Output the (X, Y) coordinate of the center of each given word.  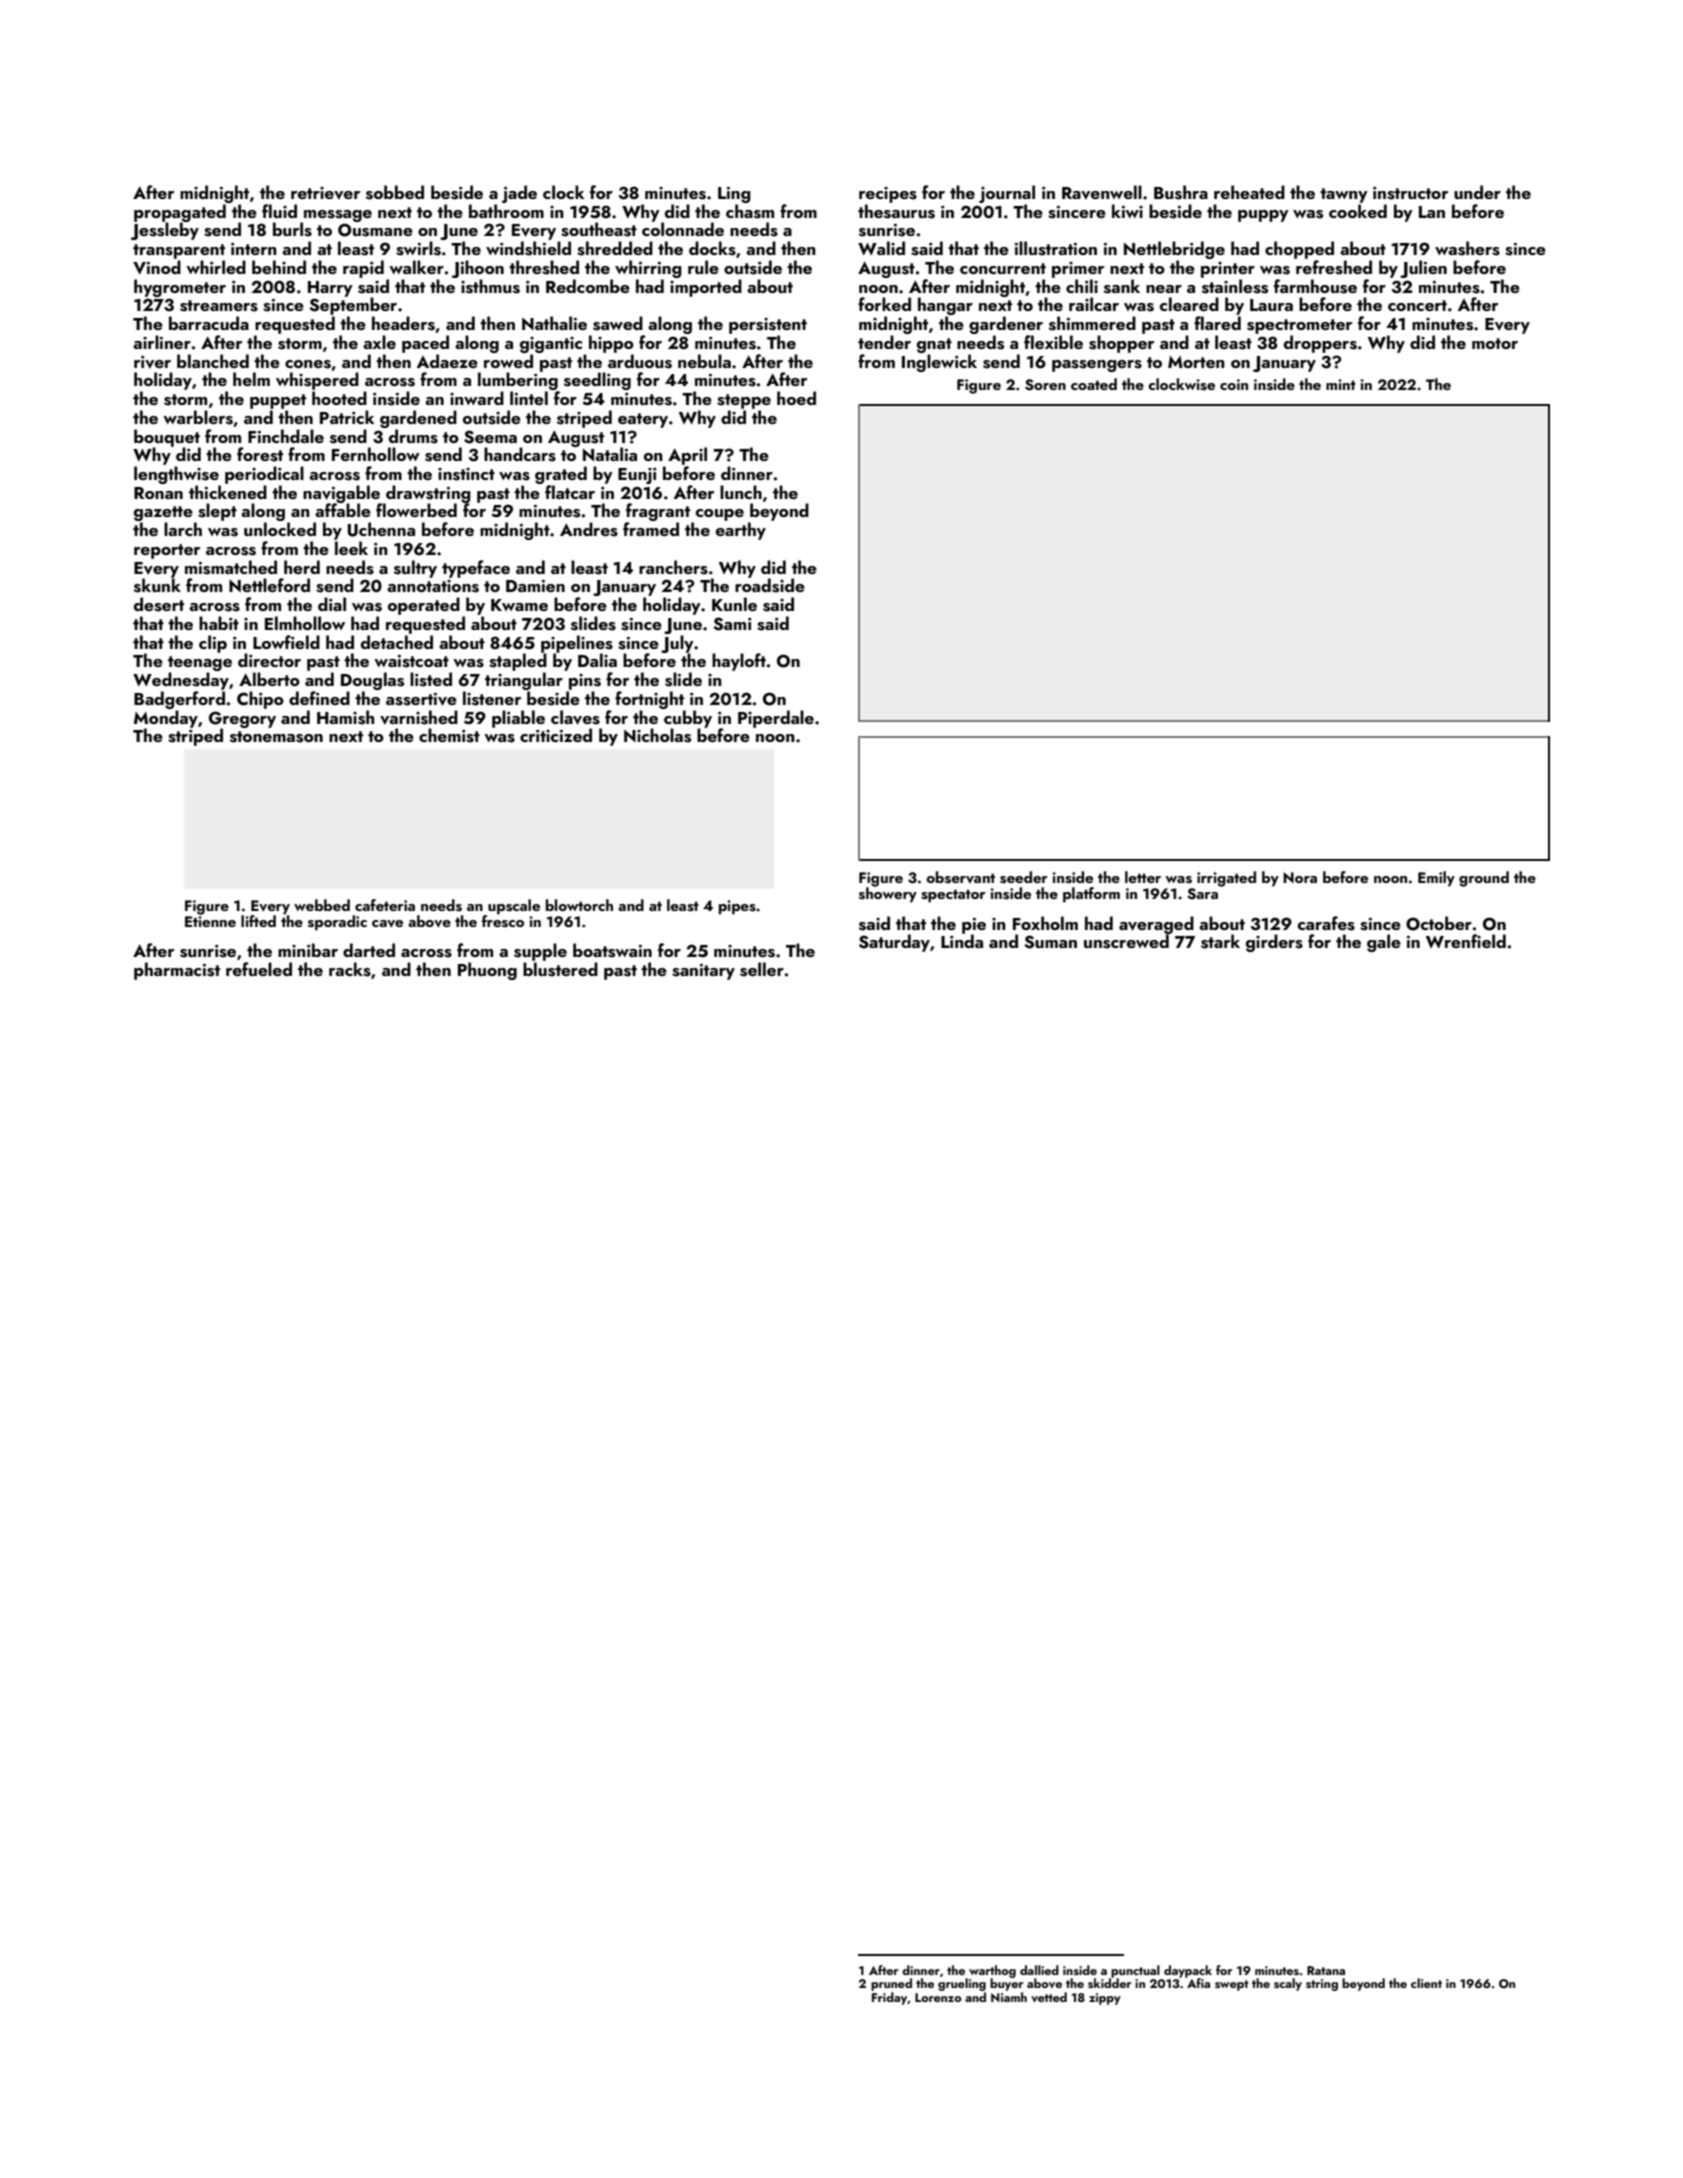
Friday (889, 1998)
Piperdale (776, 719)
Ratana (1326, 1970)
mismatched (231, 567)
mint (1341, 384)
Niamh (1009, 1997)
